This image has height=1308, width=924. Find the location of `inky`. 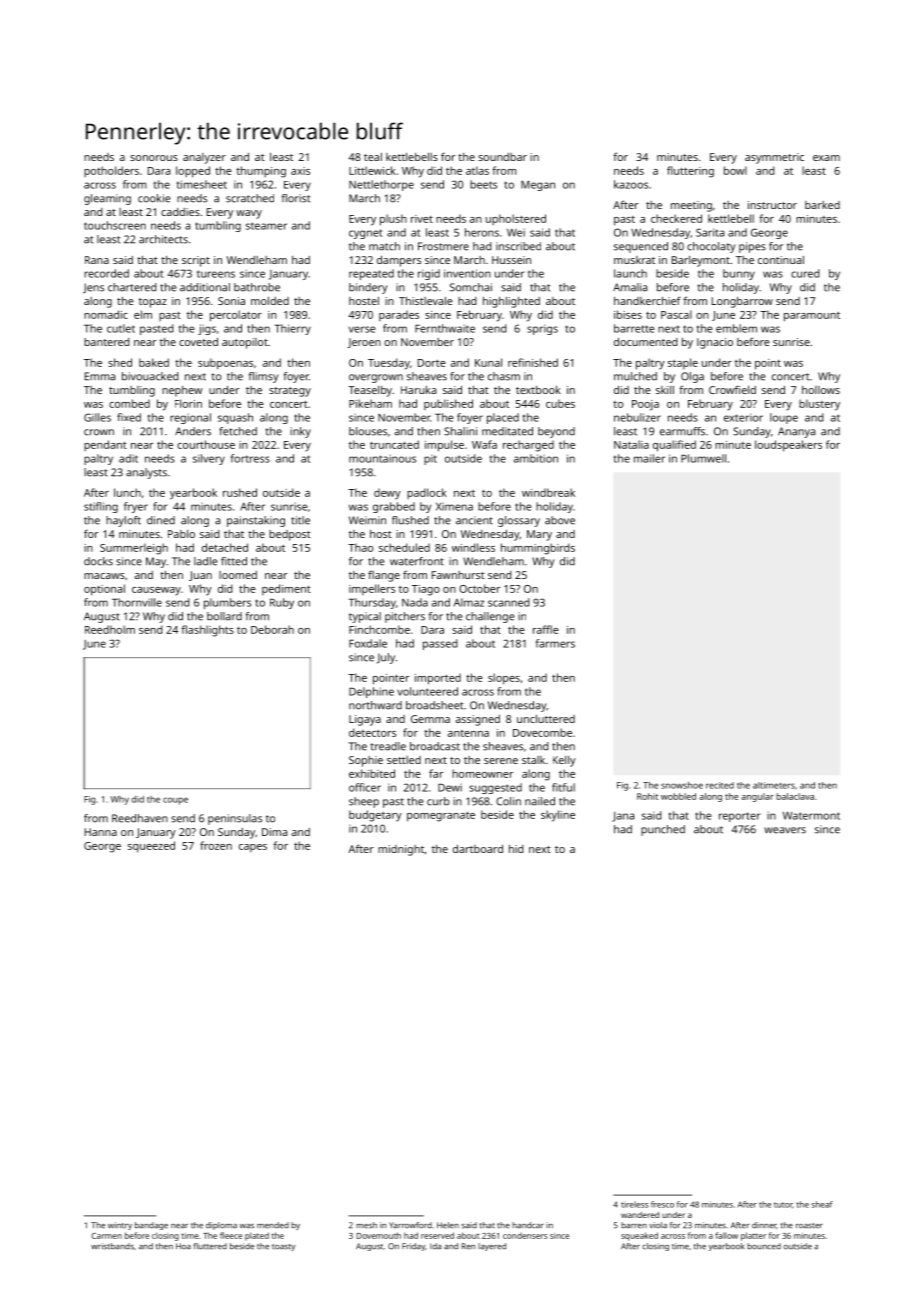

inky is located at coordinates (300, 432).
